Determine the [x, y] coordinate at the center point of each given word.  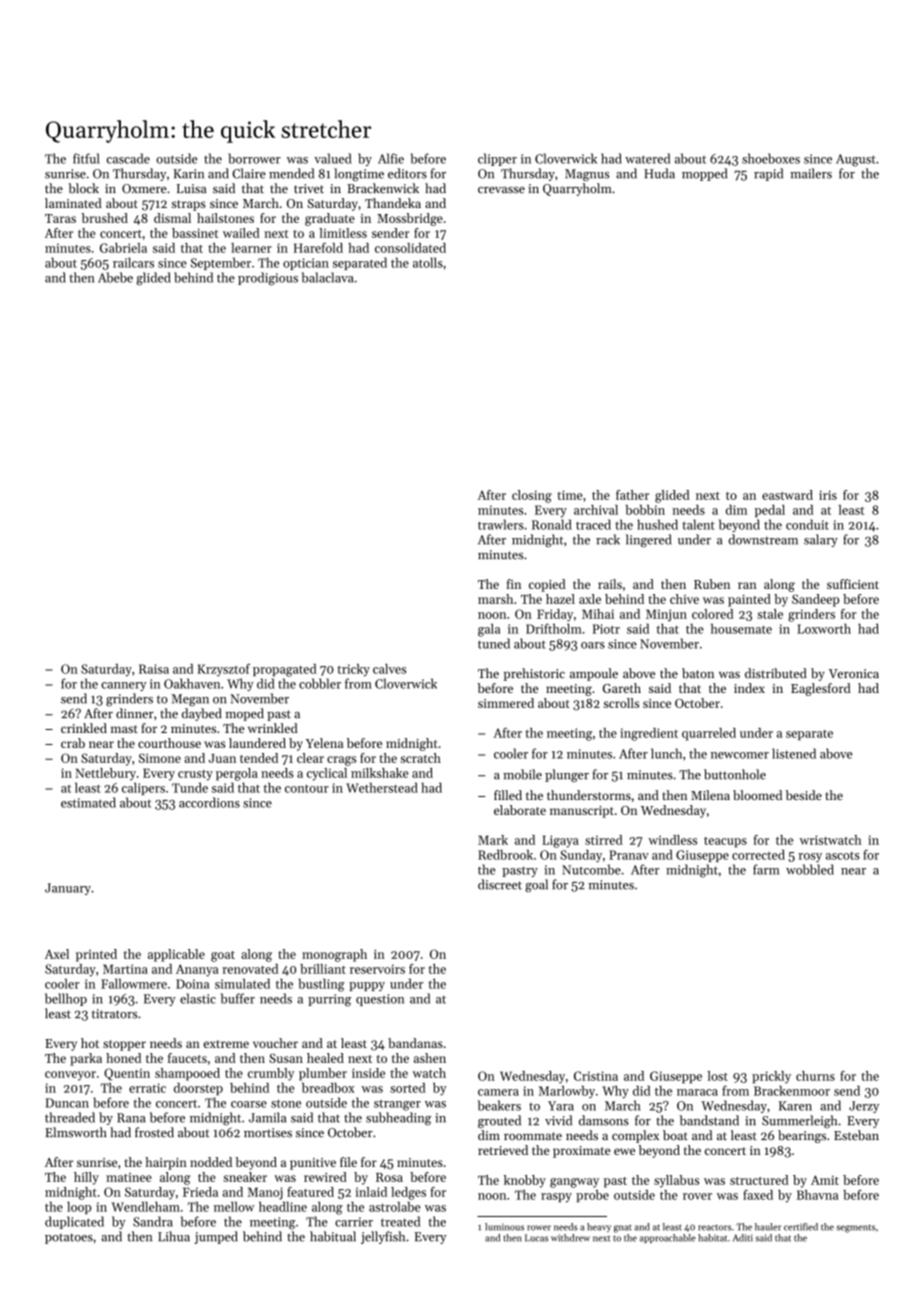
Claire [249, 173]
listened [794, 753]
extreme [226, 1044]
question [380, 1000]
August [856, 160]
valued [332, 158]
